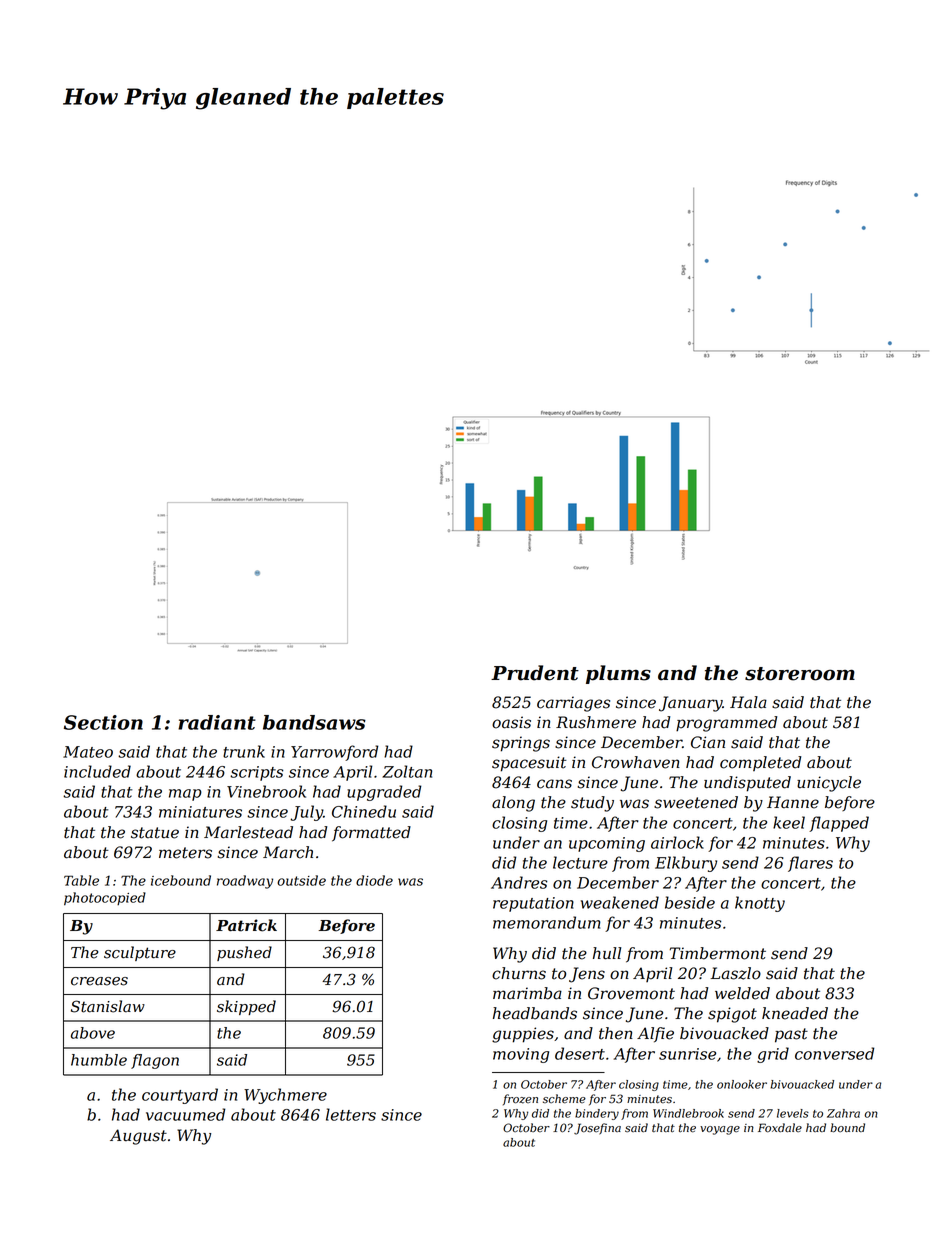 The height and width of the document is (1233, 952). What do you see at coordinates (800, 674) in the document?
I see `storeroom` at bounding box center [800, 674].
